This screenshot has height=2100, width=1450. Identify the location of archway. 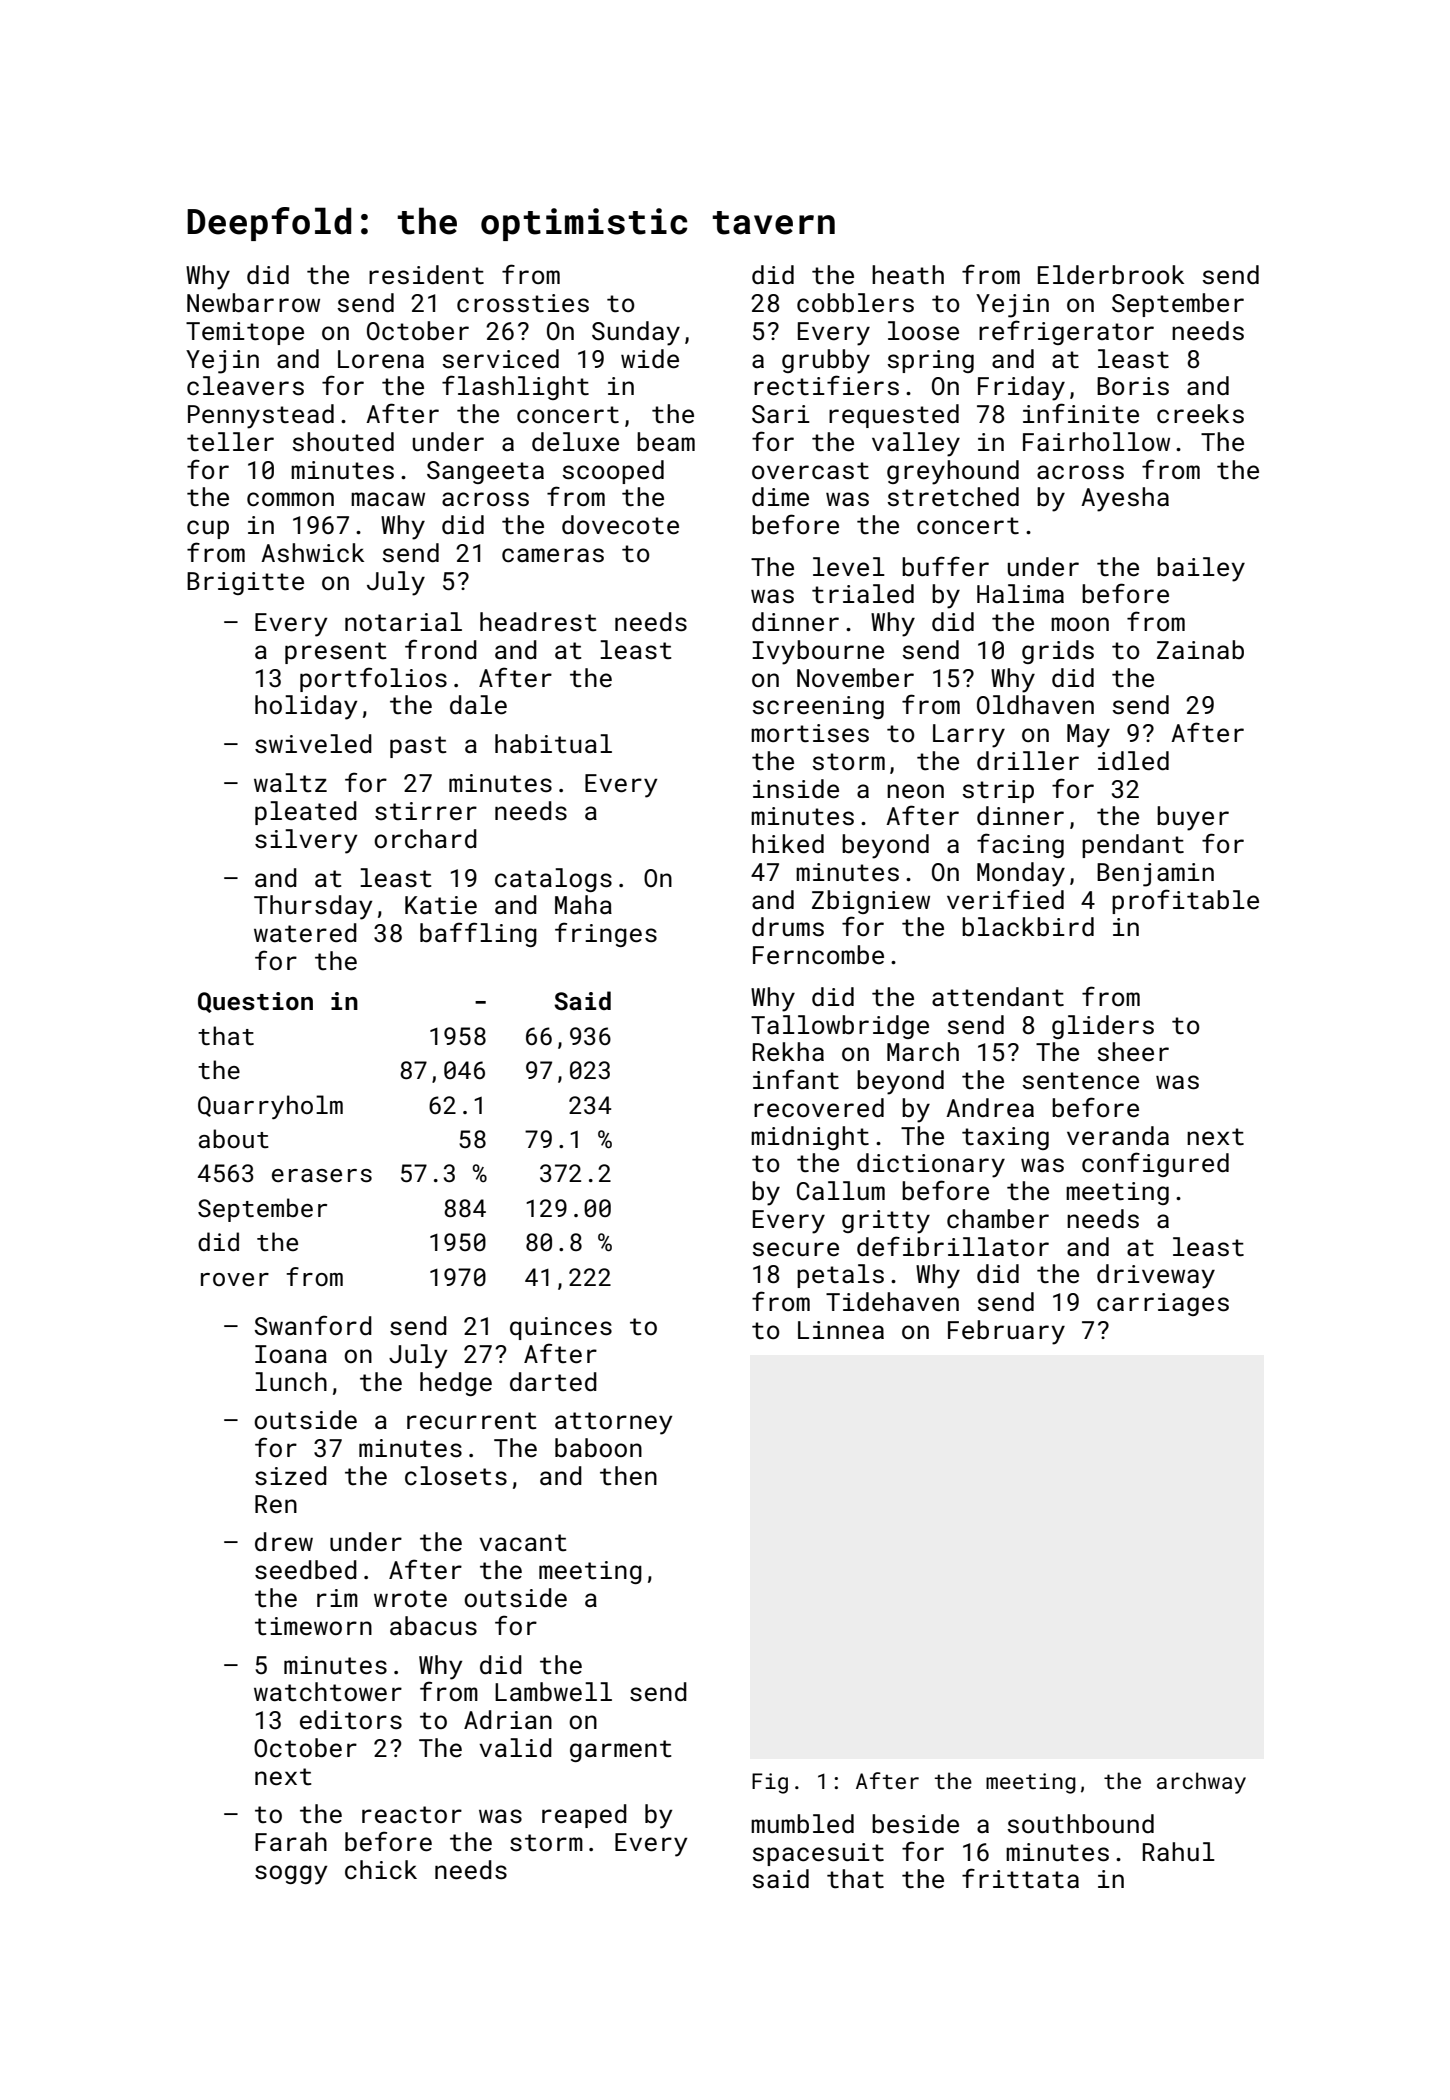
(1201, 1783).
